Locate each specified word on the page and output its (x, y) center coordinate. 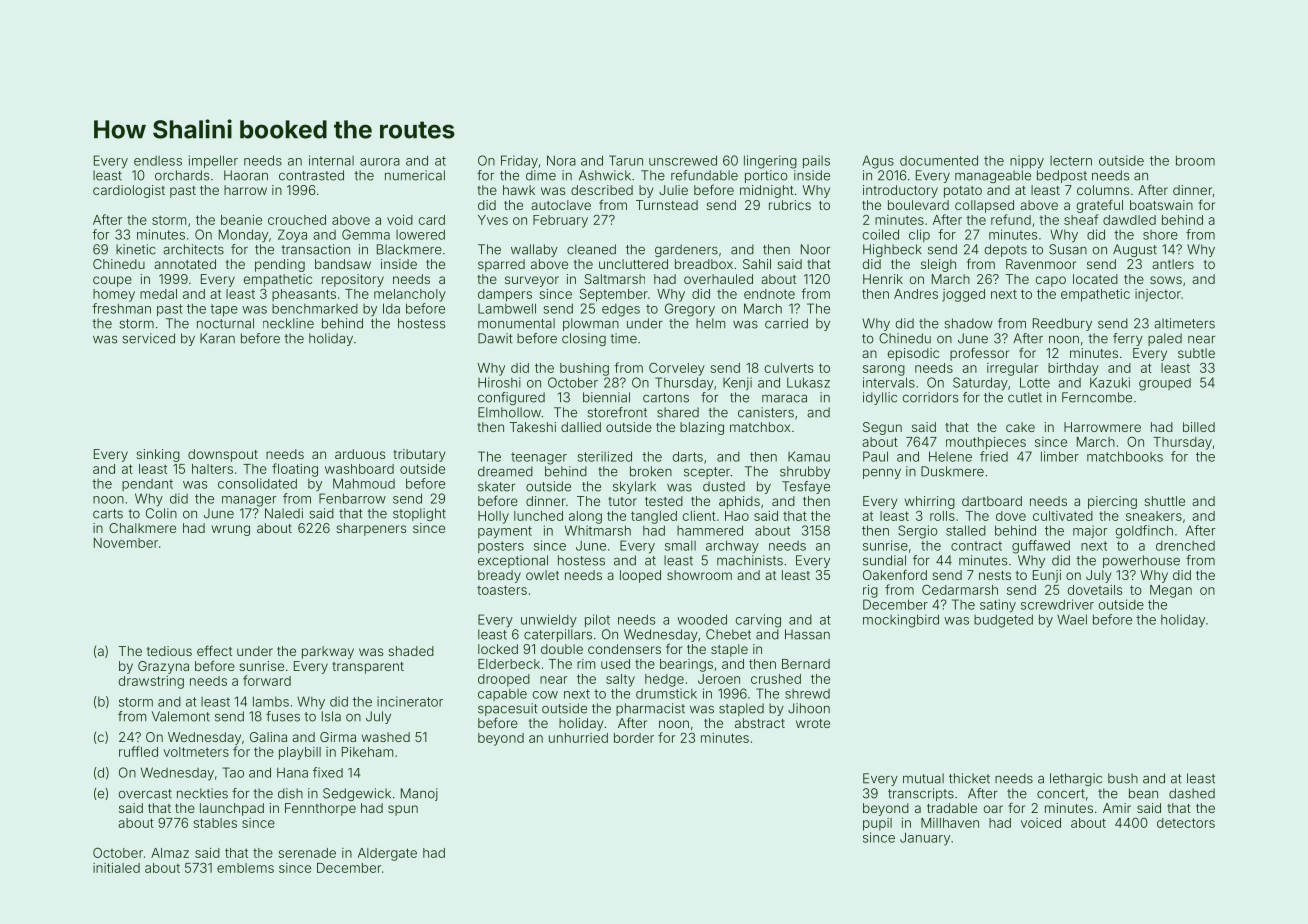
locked (498, 649)
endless (158, 161)
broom (1195, 160)
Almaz (170, 853)
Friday (519, 162)
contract (976, 546)
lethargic (1076, 779)
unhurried (578, 738)
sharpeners (371, 529)
